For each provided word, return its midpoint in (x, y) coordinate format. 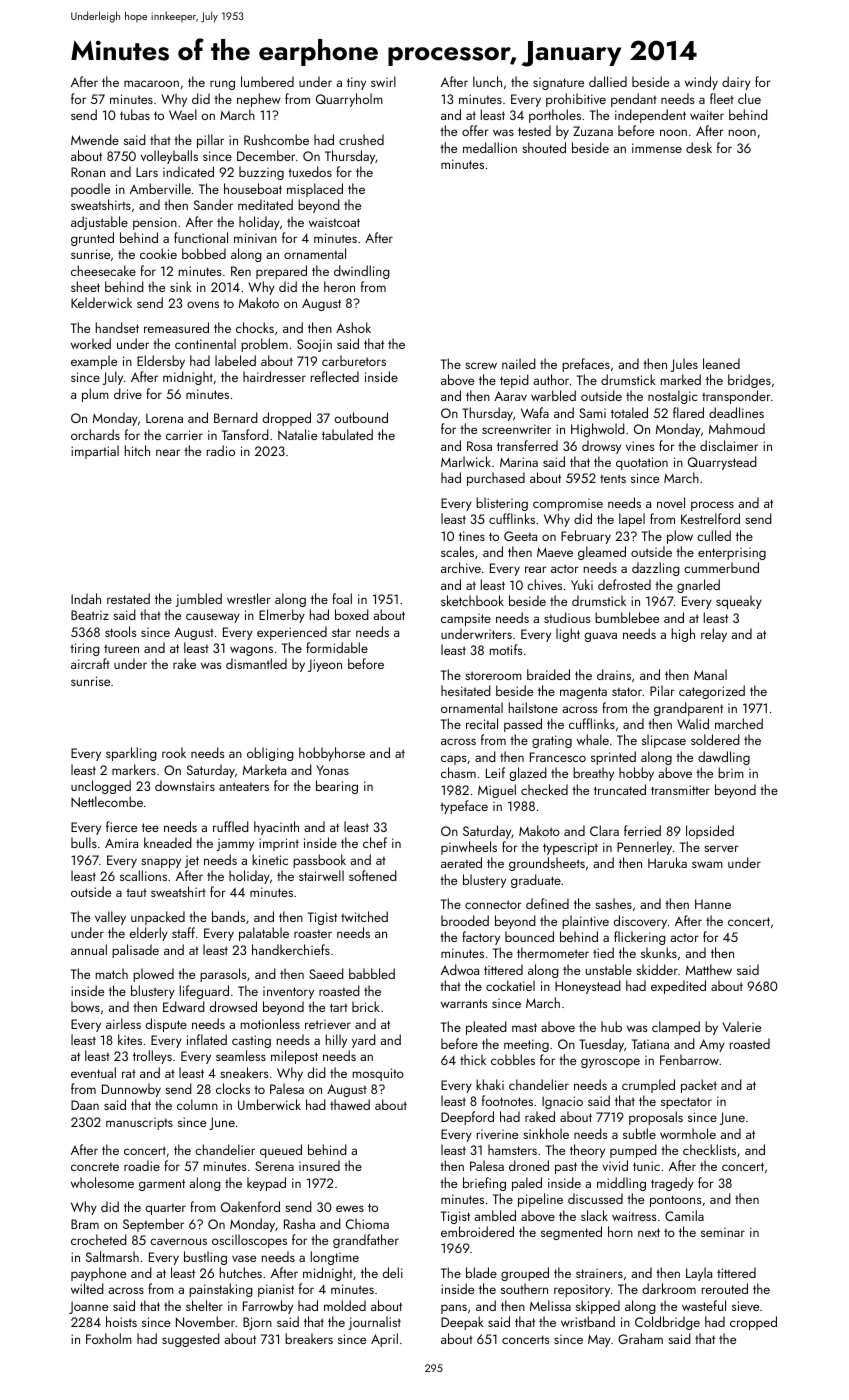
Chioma (367, 1223)
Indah (86, 598)
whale (593, 739)
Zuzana (593, 131)
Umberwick (269, 1104)
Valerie (741, 1026)
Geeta (520, 536)
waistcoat (334, 222)
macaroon (151, 83)
